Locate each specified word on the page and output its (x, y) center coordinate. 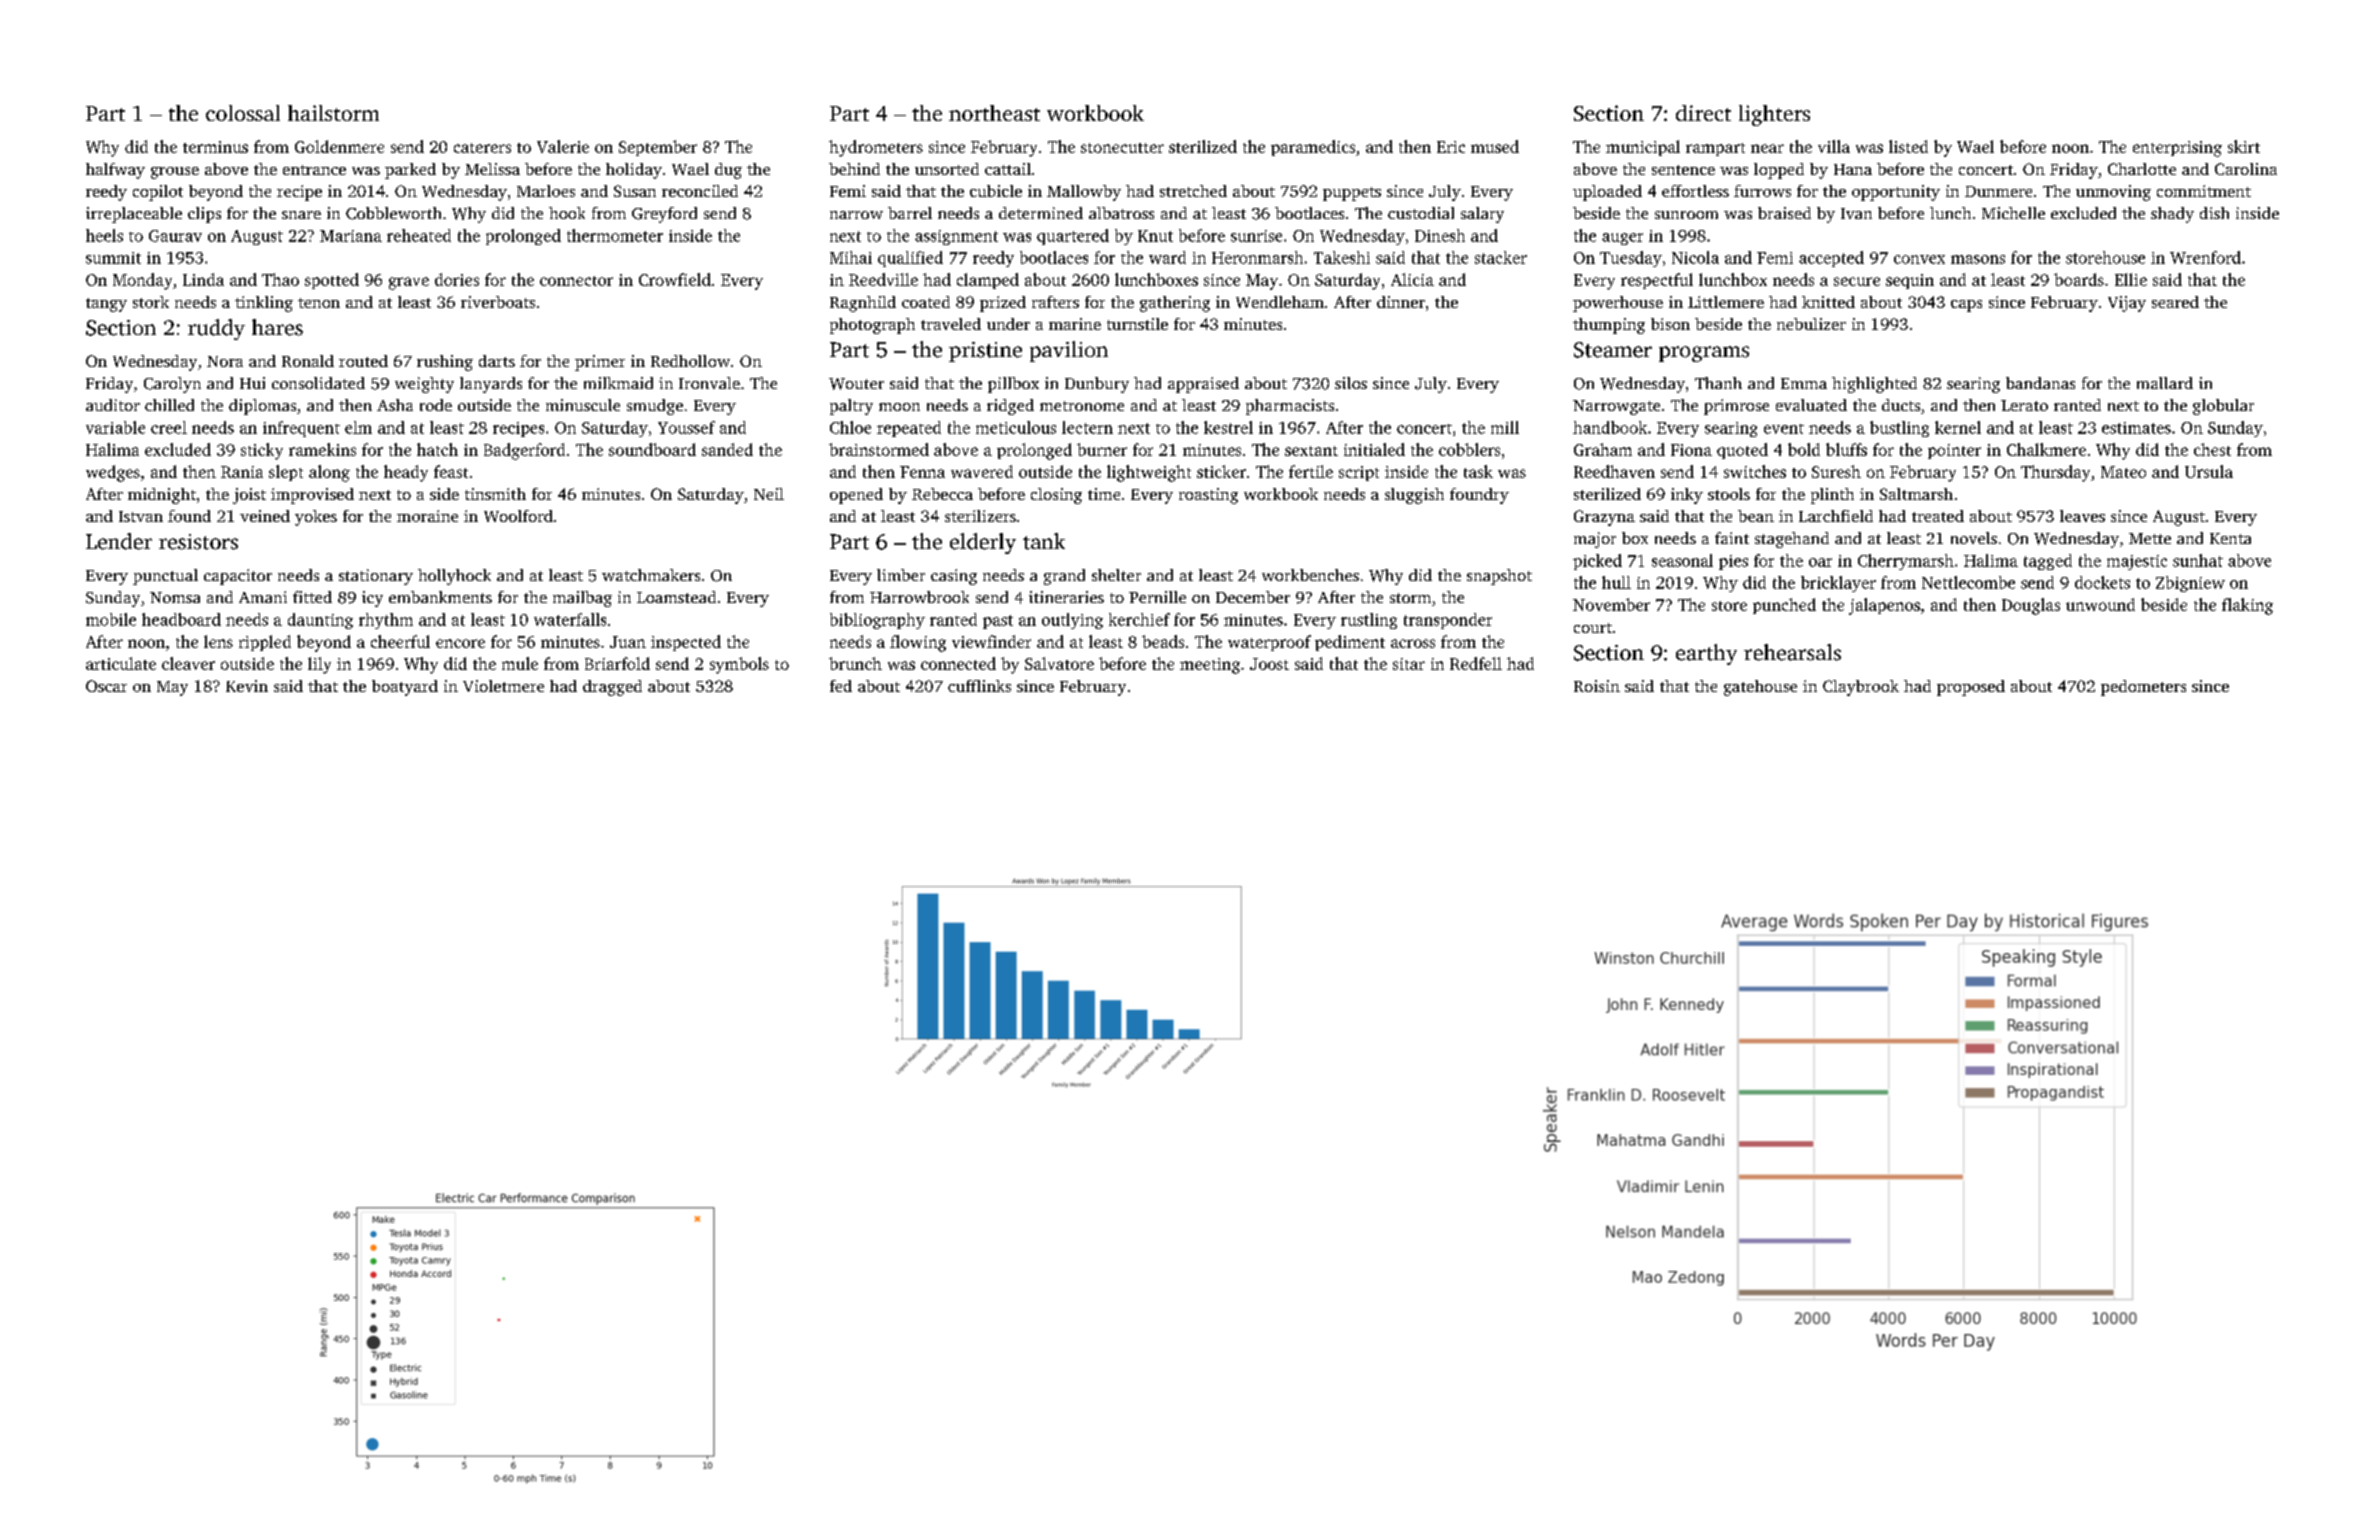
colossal (243, 113)
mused (1495, 146)
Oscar (106, 686)
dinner (1401, 302)
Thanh (1718, 383)
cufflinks (979, 686)
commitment (2204, 191)
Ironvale (709, 383)
